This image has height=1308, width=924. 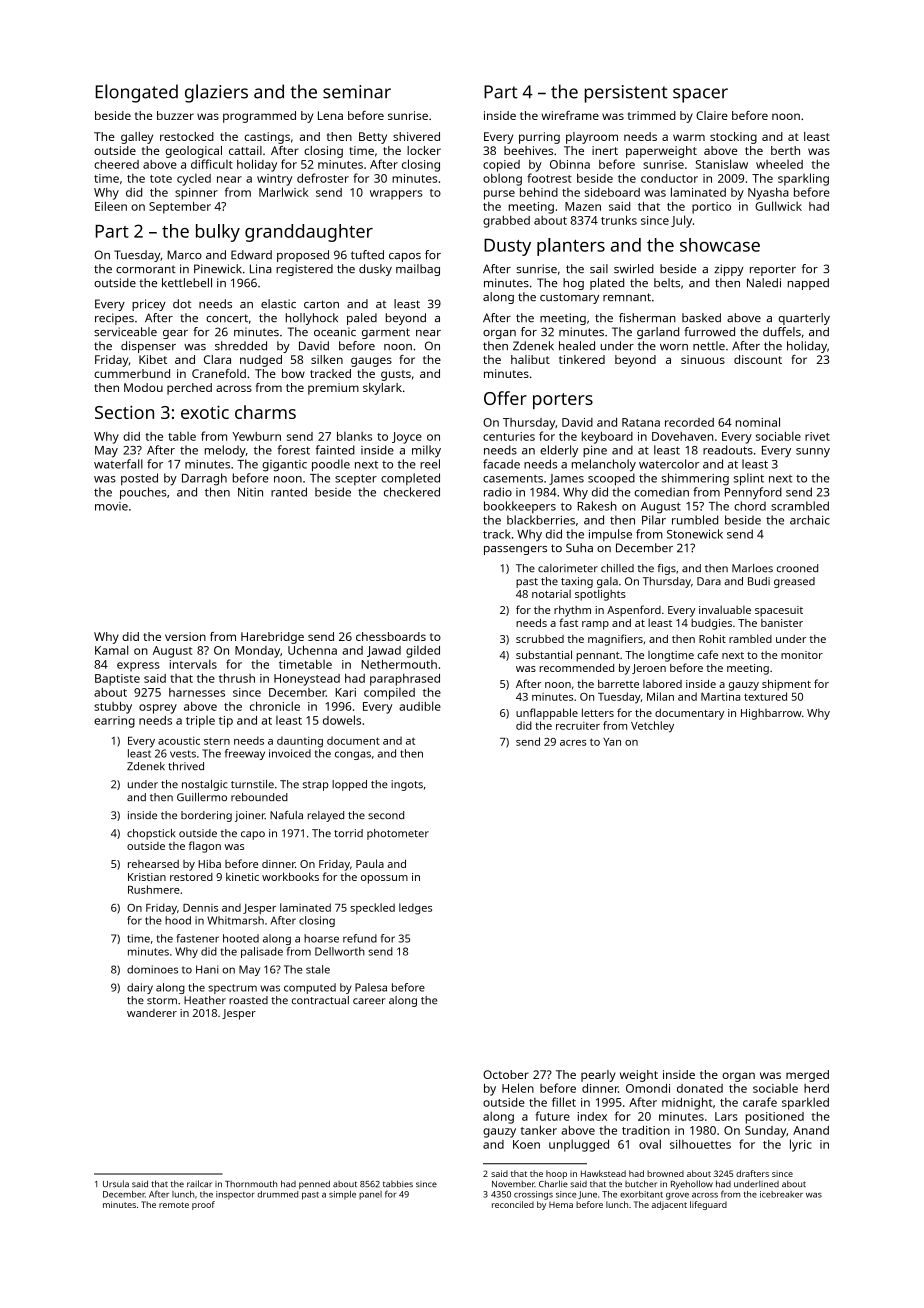 What do you see at coordinates (357, 92) in the image?
I see `seminar` at bounding box center [357, 92].
